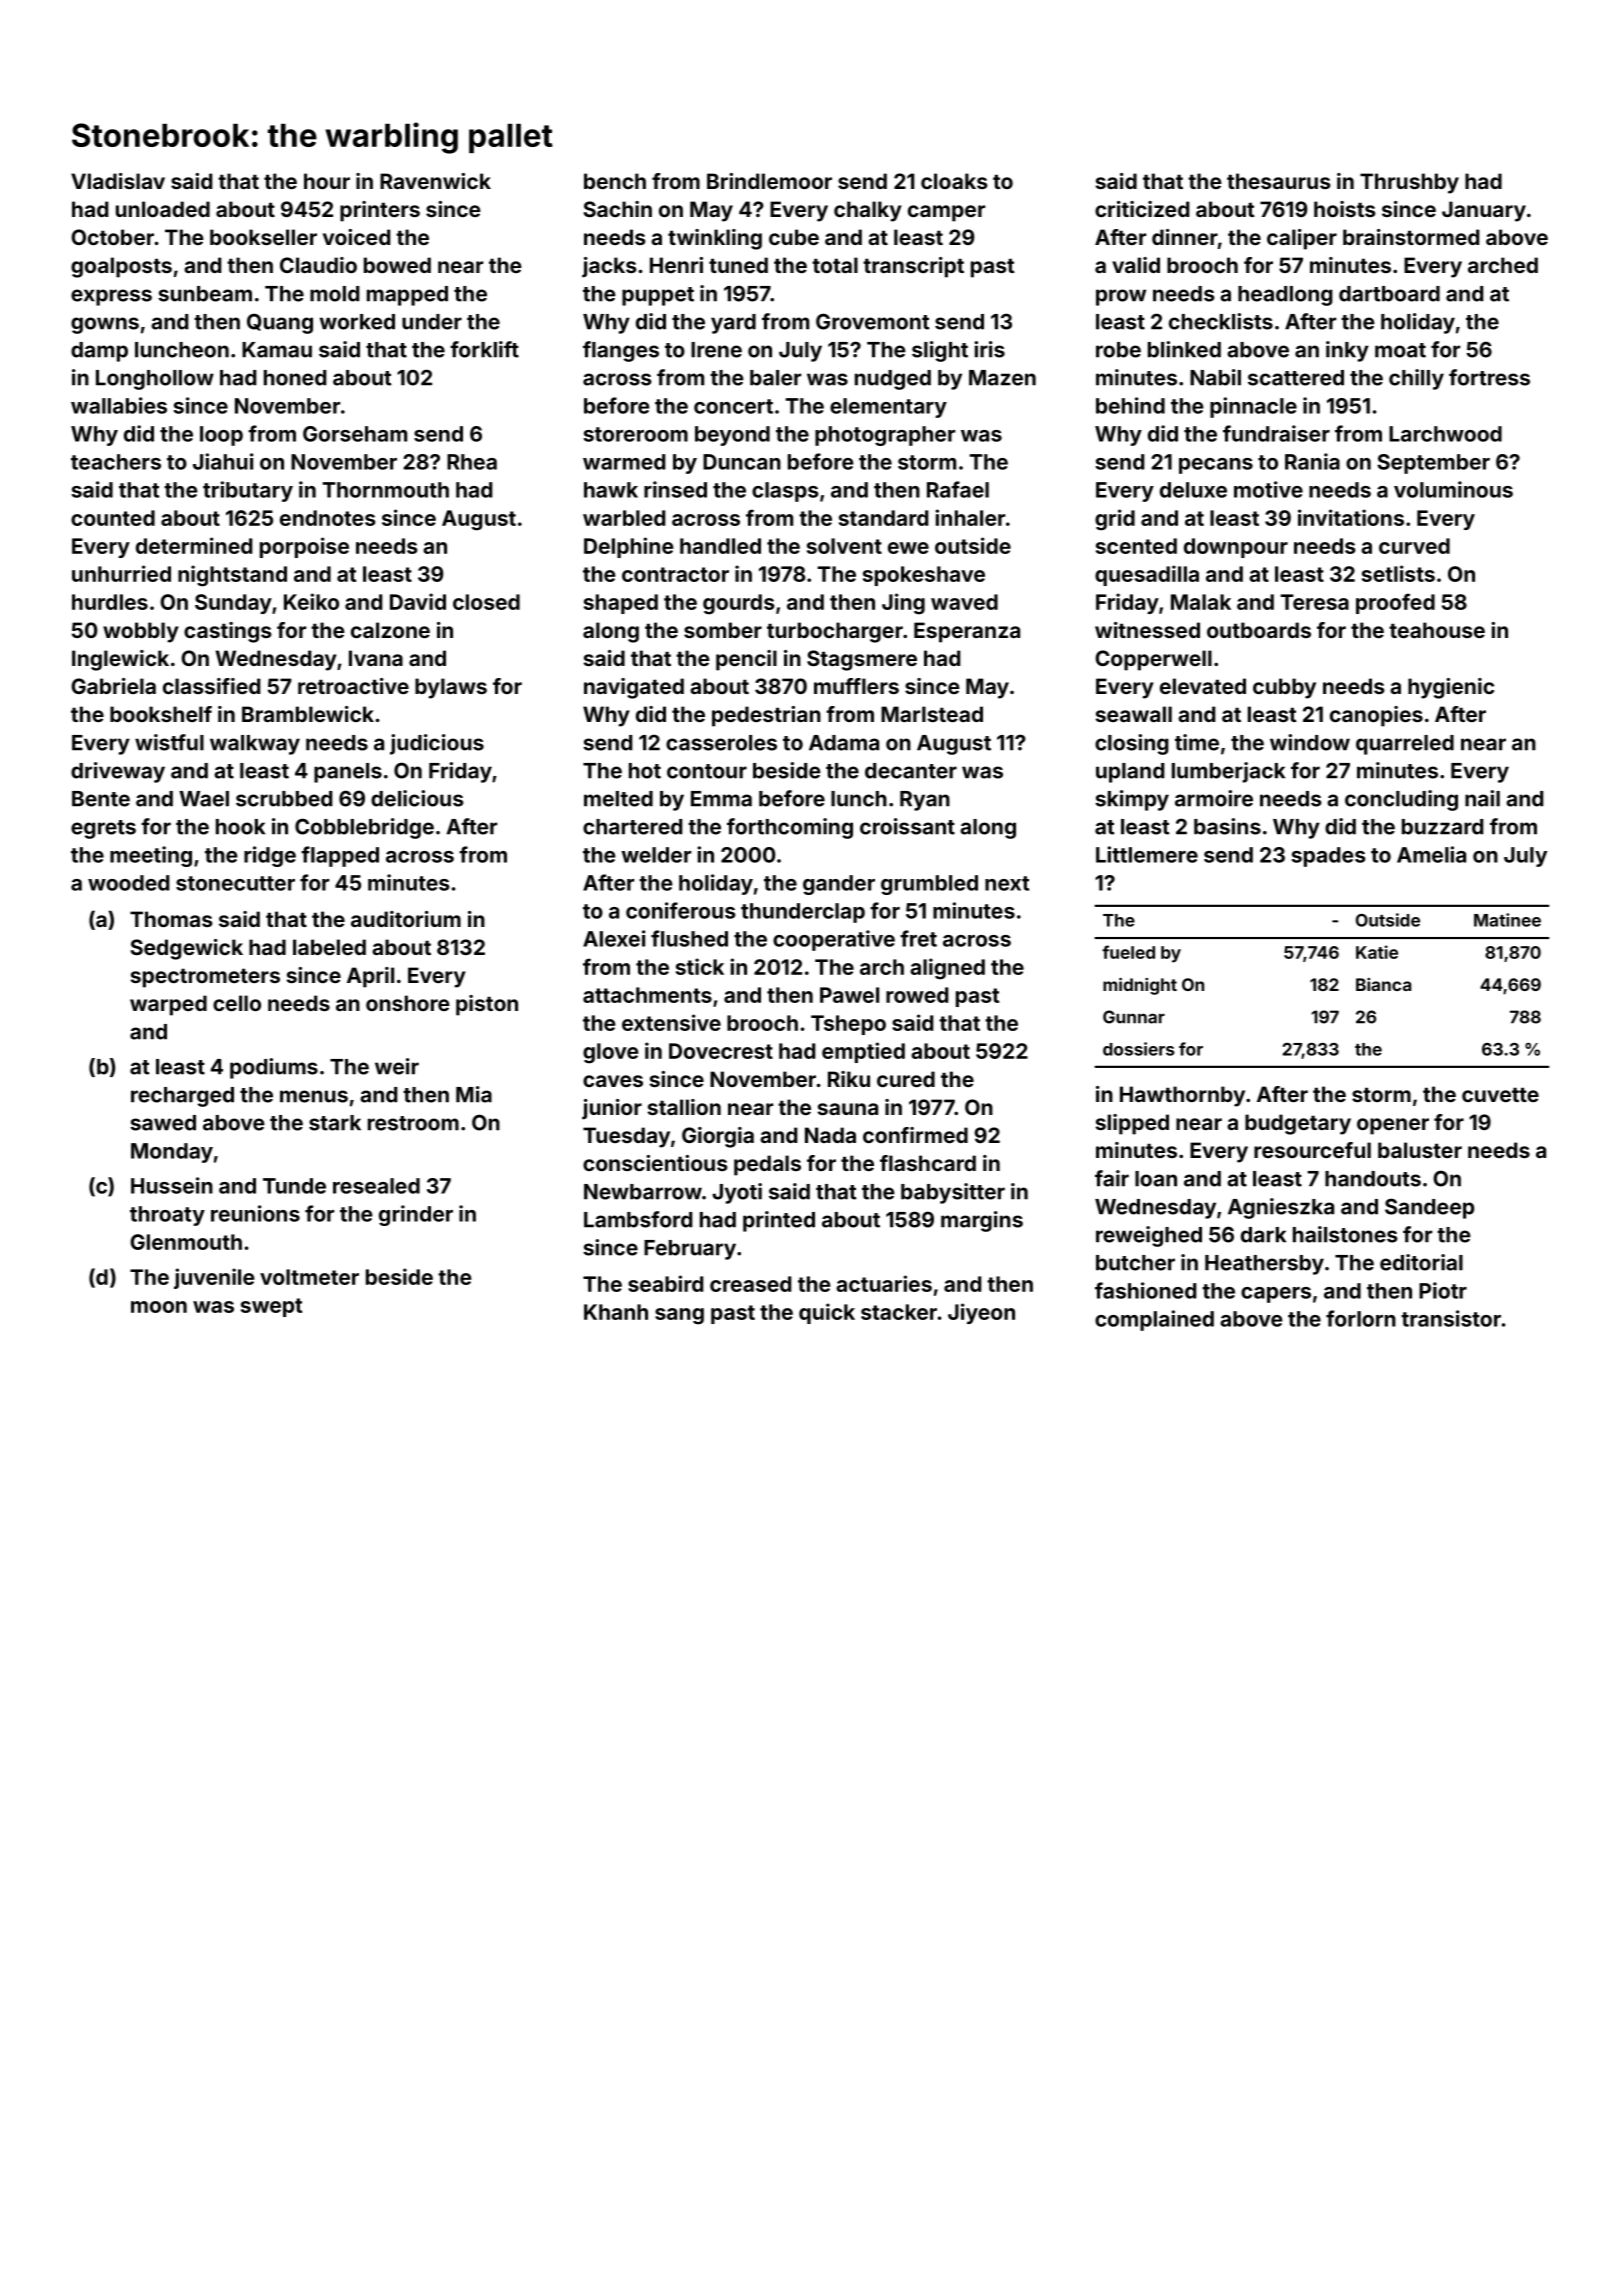 This page has height=2292, width=1620. What do you see at coordinates (981, 1313) in the page?
I see `Jiyeon` at bounding box center [981, 1313].
